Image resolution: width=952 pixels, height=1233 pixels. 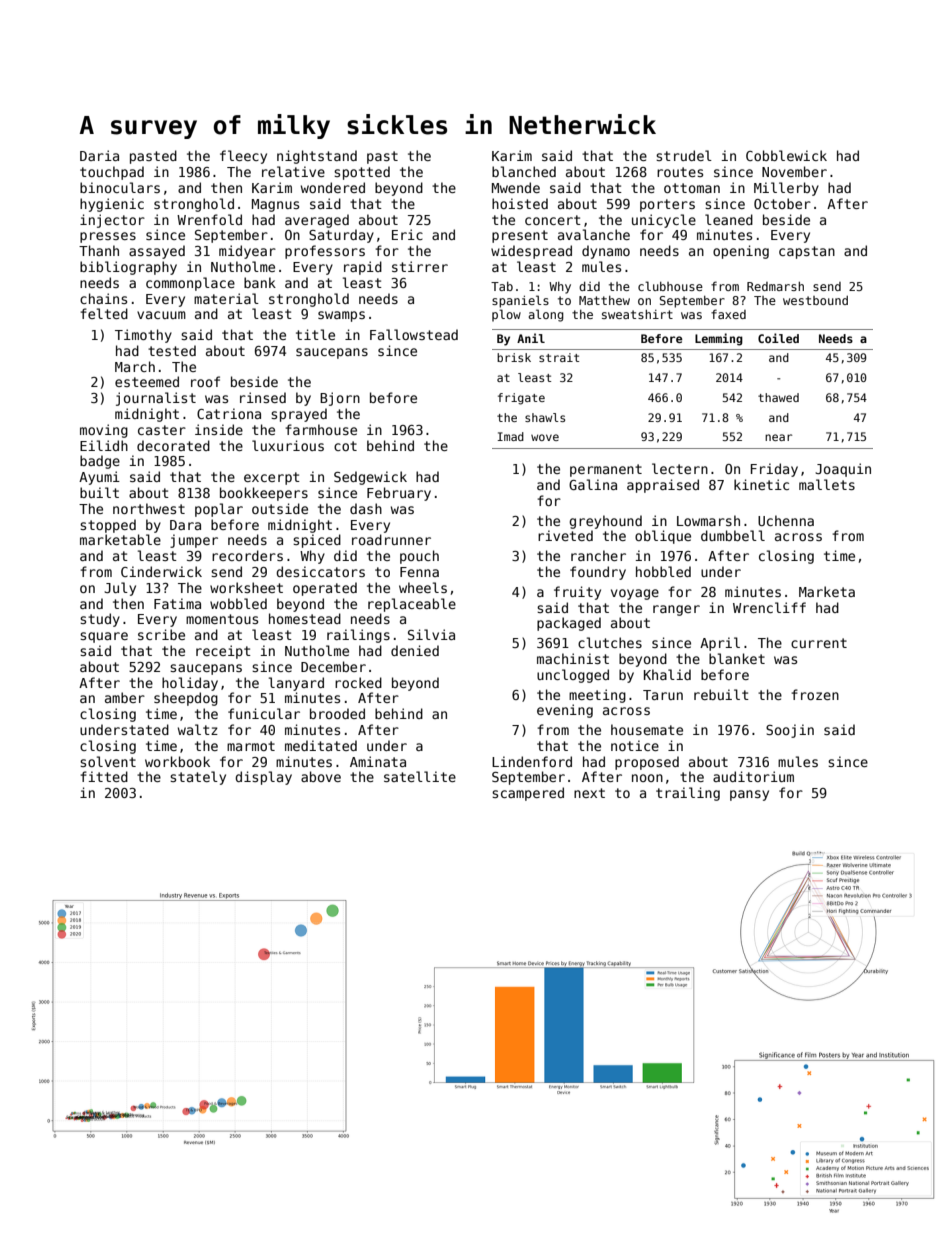 I want to click on wove, so click(x=545, y=437).
